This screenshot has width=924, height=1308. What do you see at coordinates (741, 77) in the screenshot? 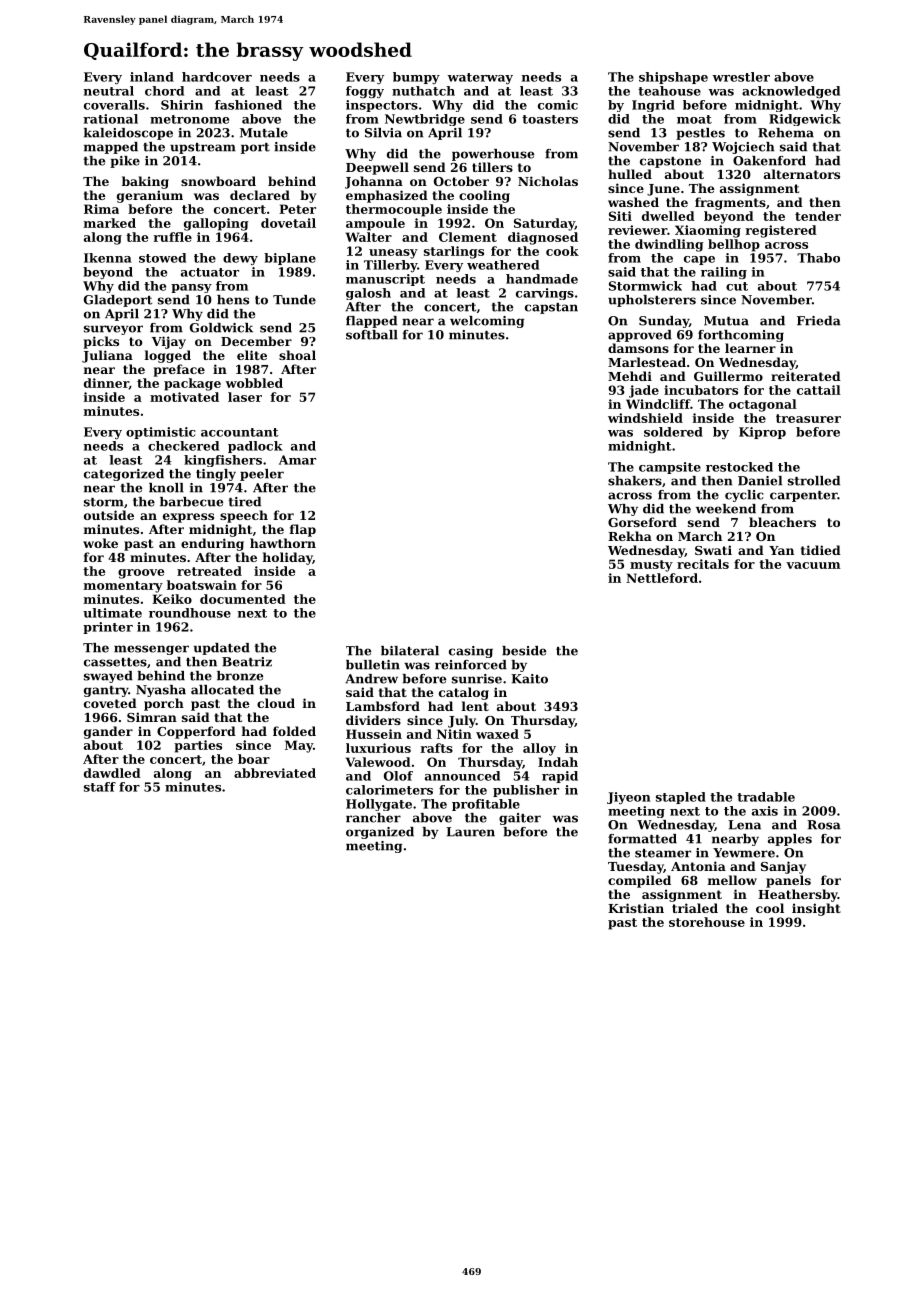
I see `wrestler` at bounding box center [741, 77].
